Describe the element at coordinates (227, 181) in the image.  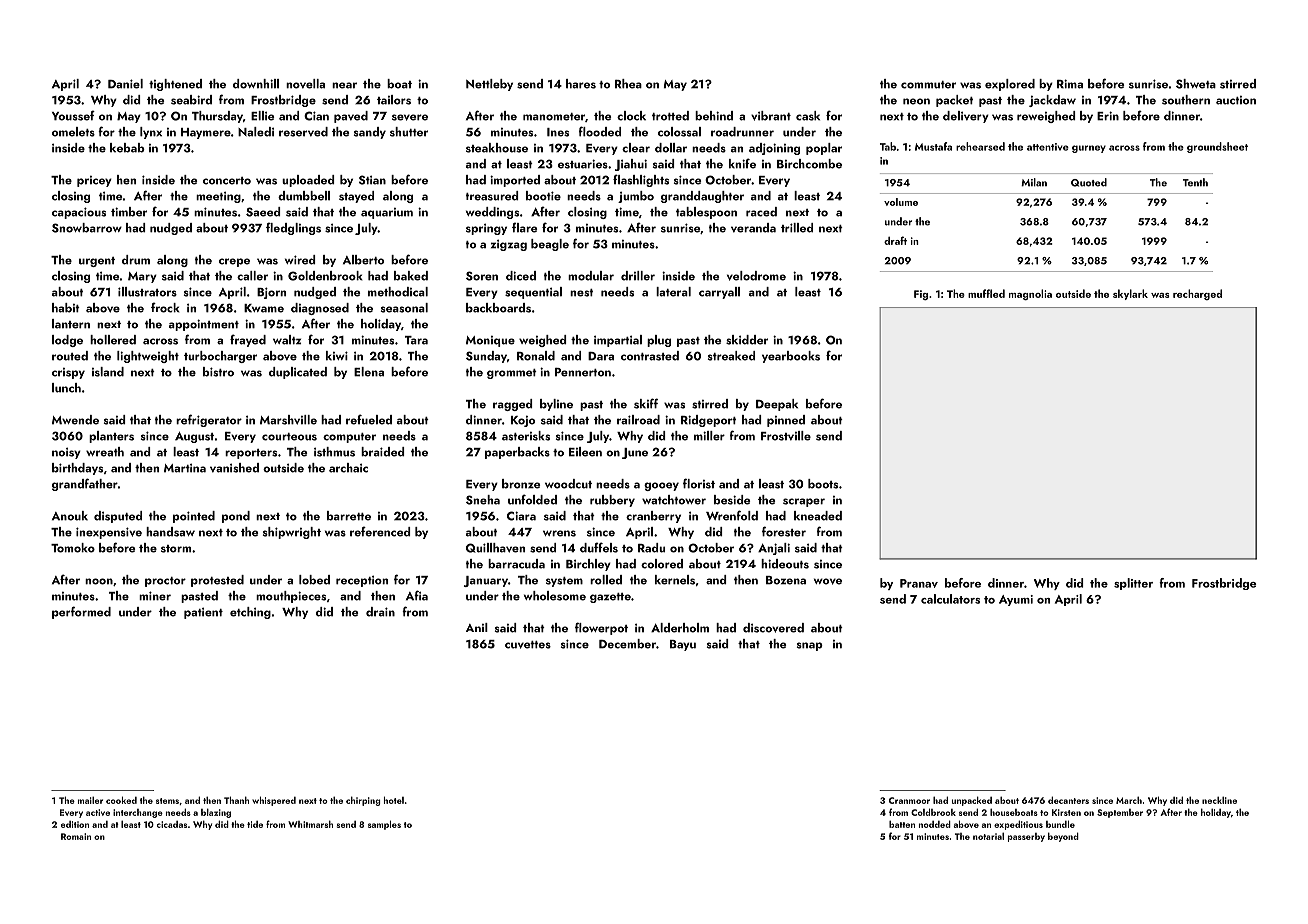
I see `concerto` at that location.
